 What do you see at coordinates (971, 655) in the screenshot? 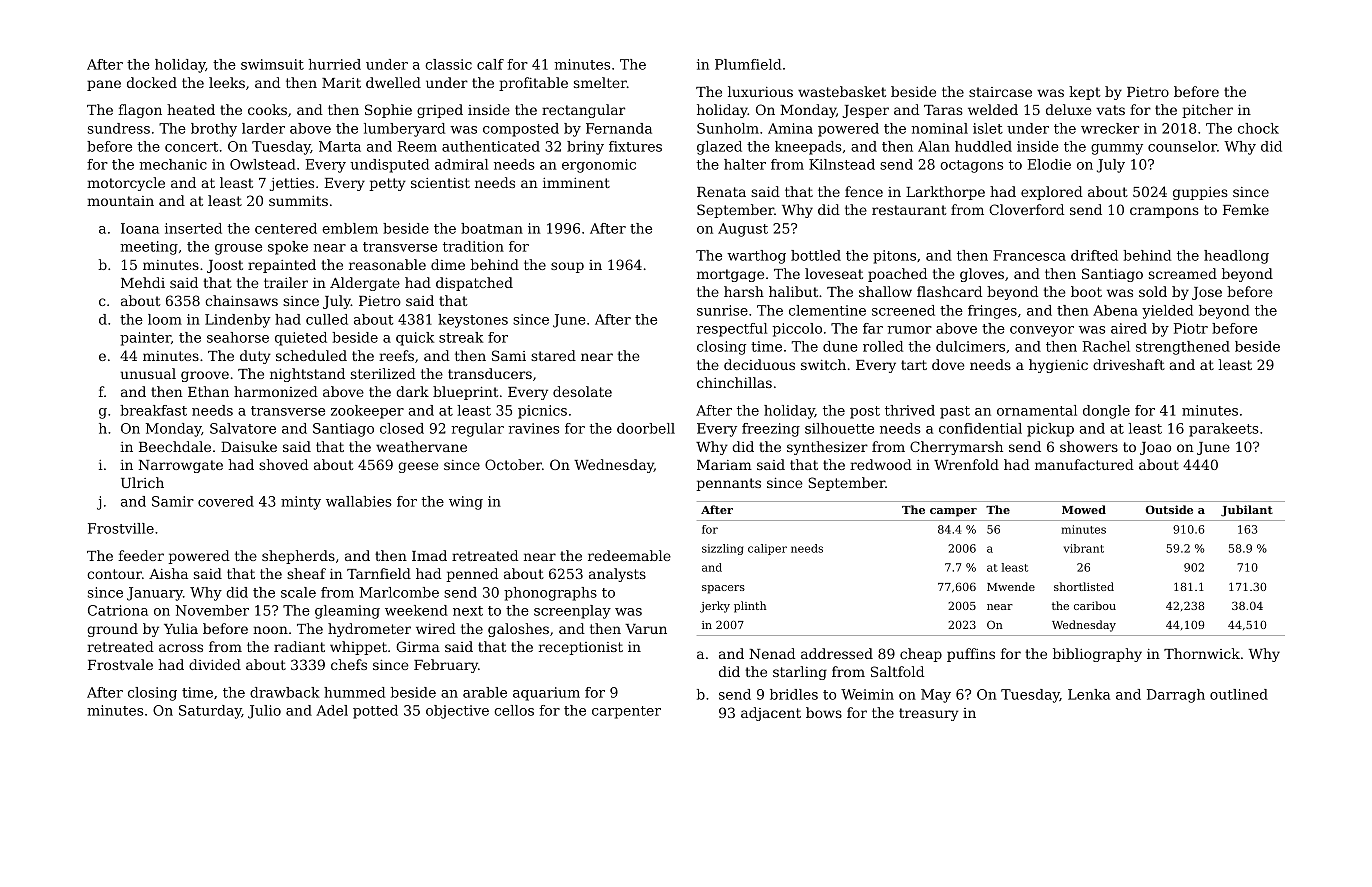
I see `puffins` at bounding box center [971, 655].
